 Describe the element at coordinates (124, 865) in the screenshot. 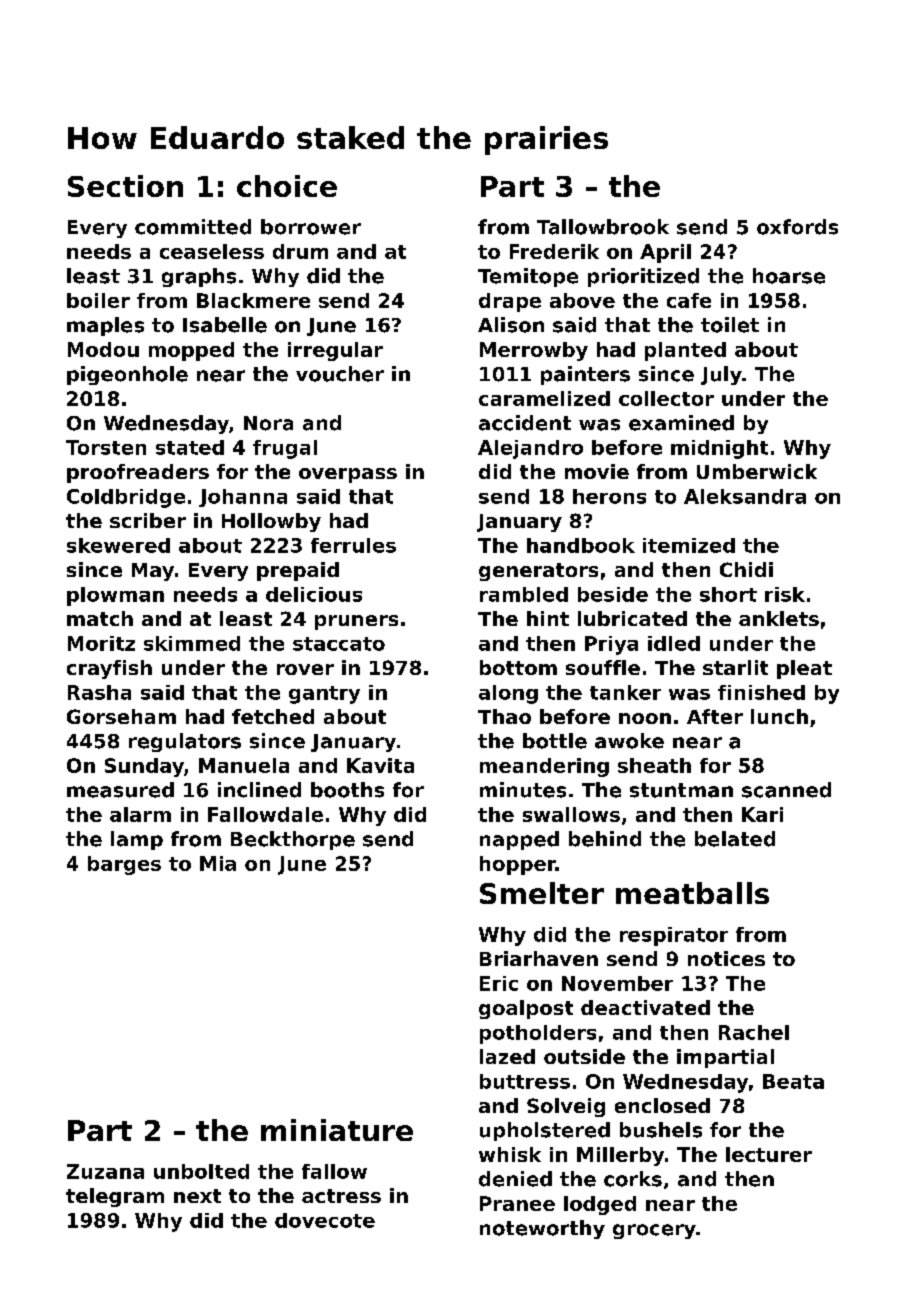

I see `barges` at that location.
